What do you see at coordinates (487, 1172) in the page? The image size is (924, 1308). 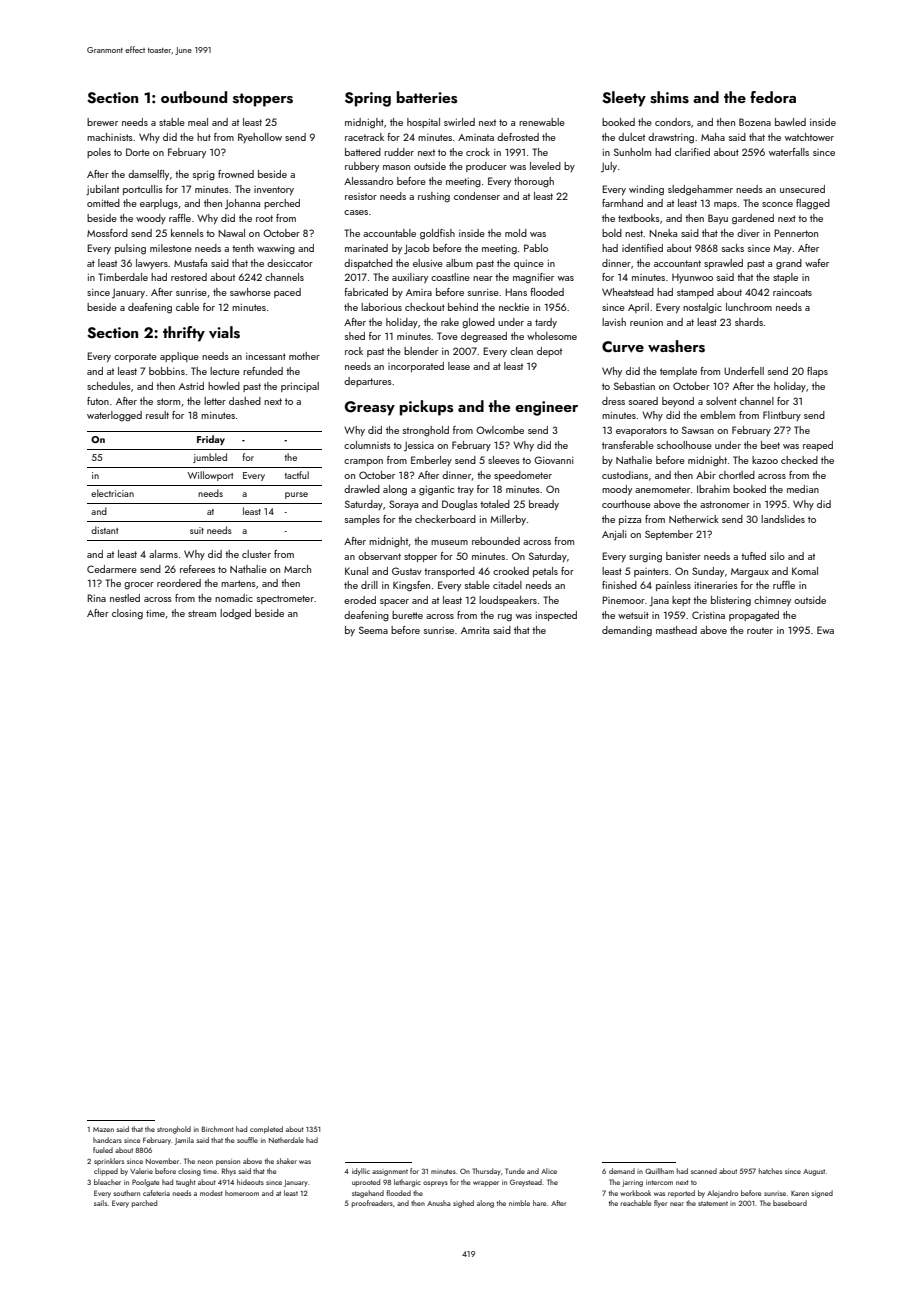 I see `Thursday` at bounding box center [487, 1172].
